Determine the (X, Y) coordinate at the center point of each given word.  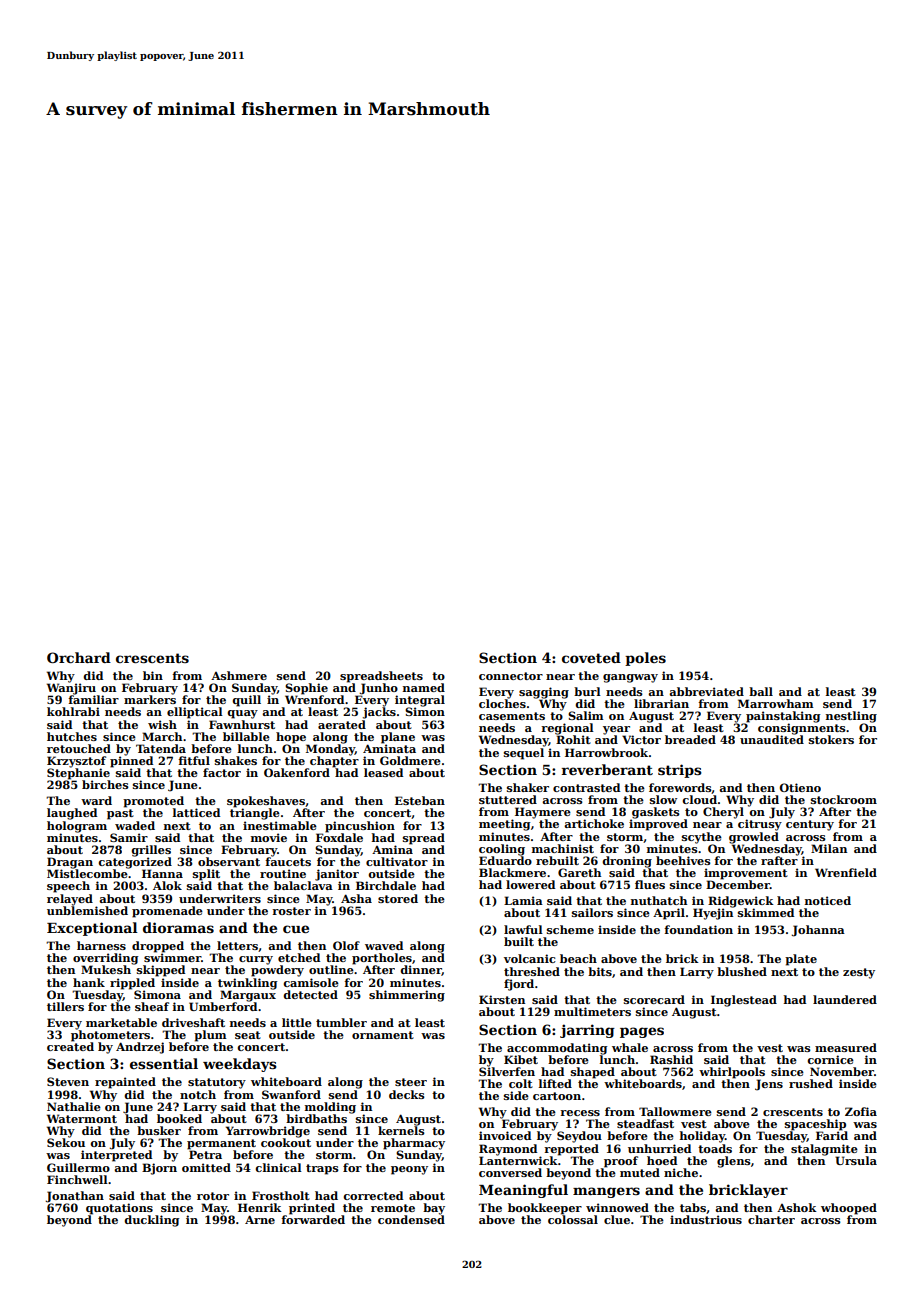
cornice (830, 1059)
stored (398, 898)
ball (761, 691)
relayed (70, 900)
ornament (383, 1035)
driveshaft (193, 1022)
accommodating (557, 1049)
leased (383, 772)
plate (801, 960)
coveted (591, 657)
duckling (151, 1221)
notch (198, 1094)
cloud (699, 799)
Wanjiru (71, 689)
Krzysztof (76, 762)
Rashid (671, 1059)
